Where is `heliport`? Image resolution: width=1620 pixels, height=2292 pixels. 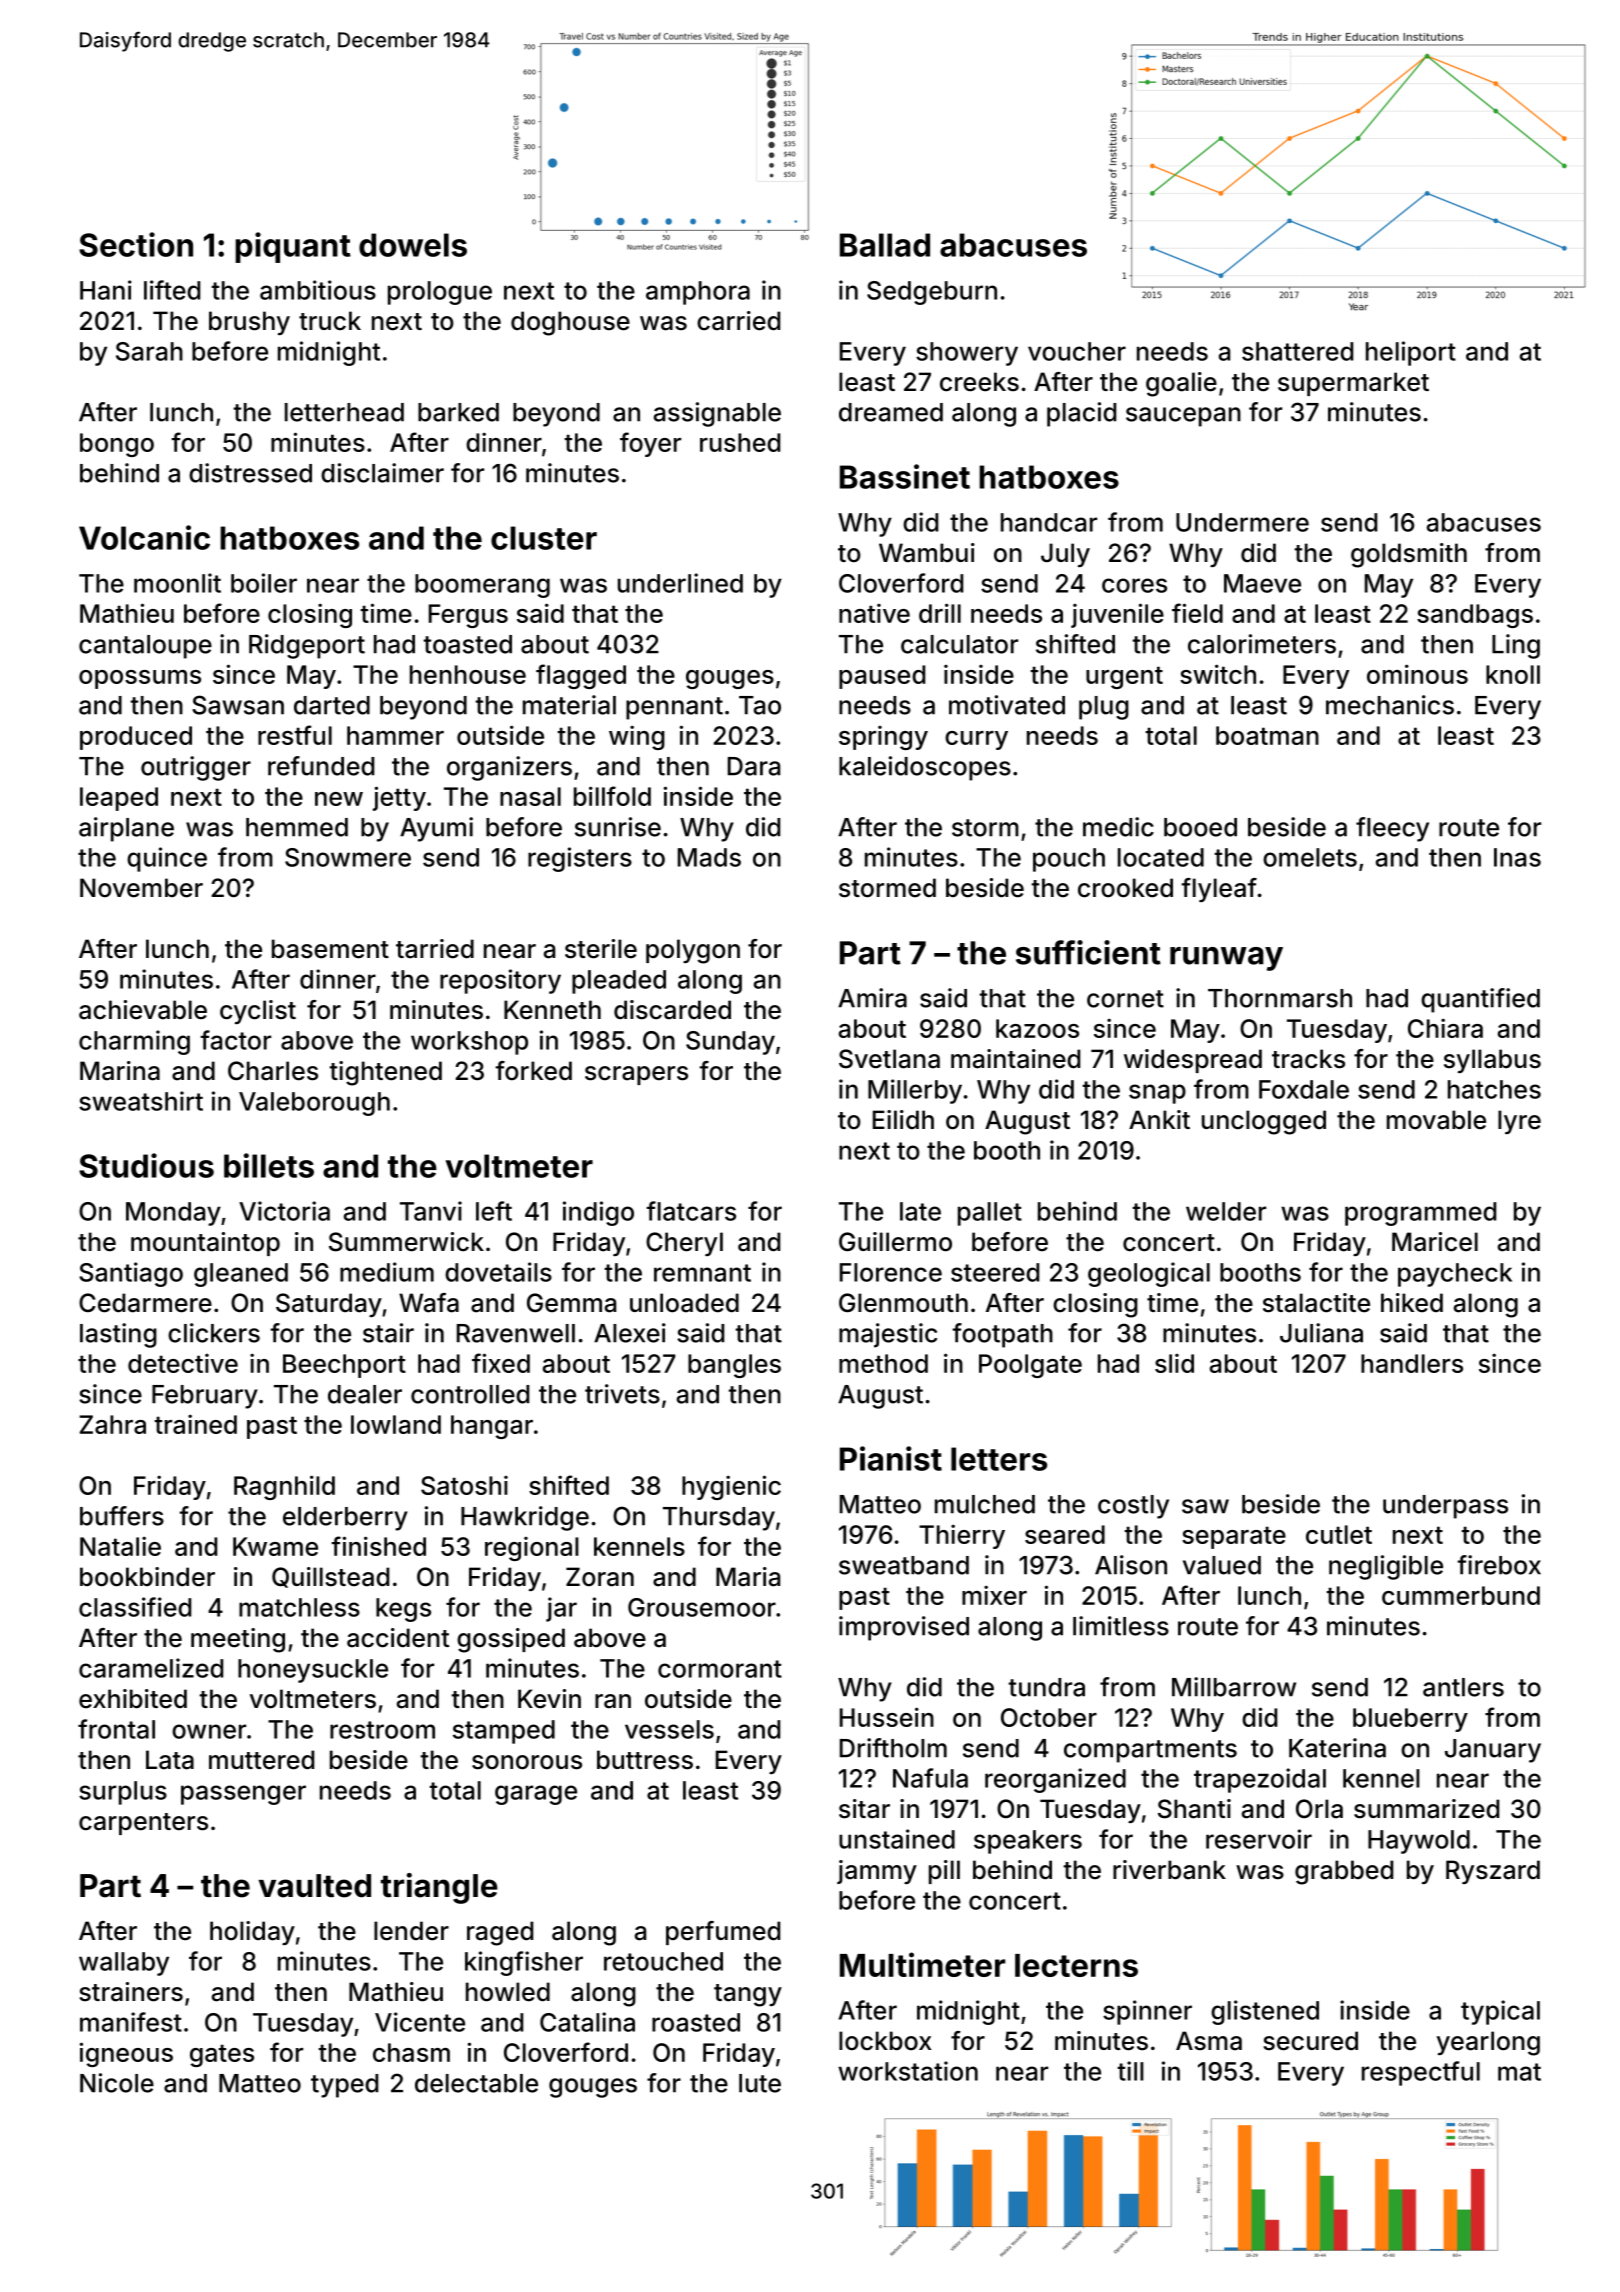
heliport is located at coordinates (1411, 353).
